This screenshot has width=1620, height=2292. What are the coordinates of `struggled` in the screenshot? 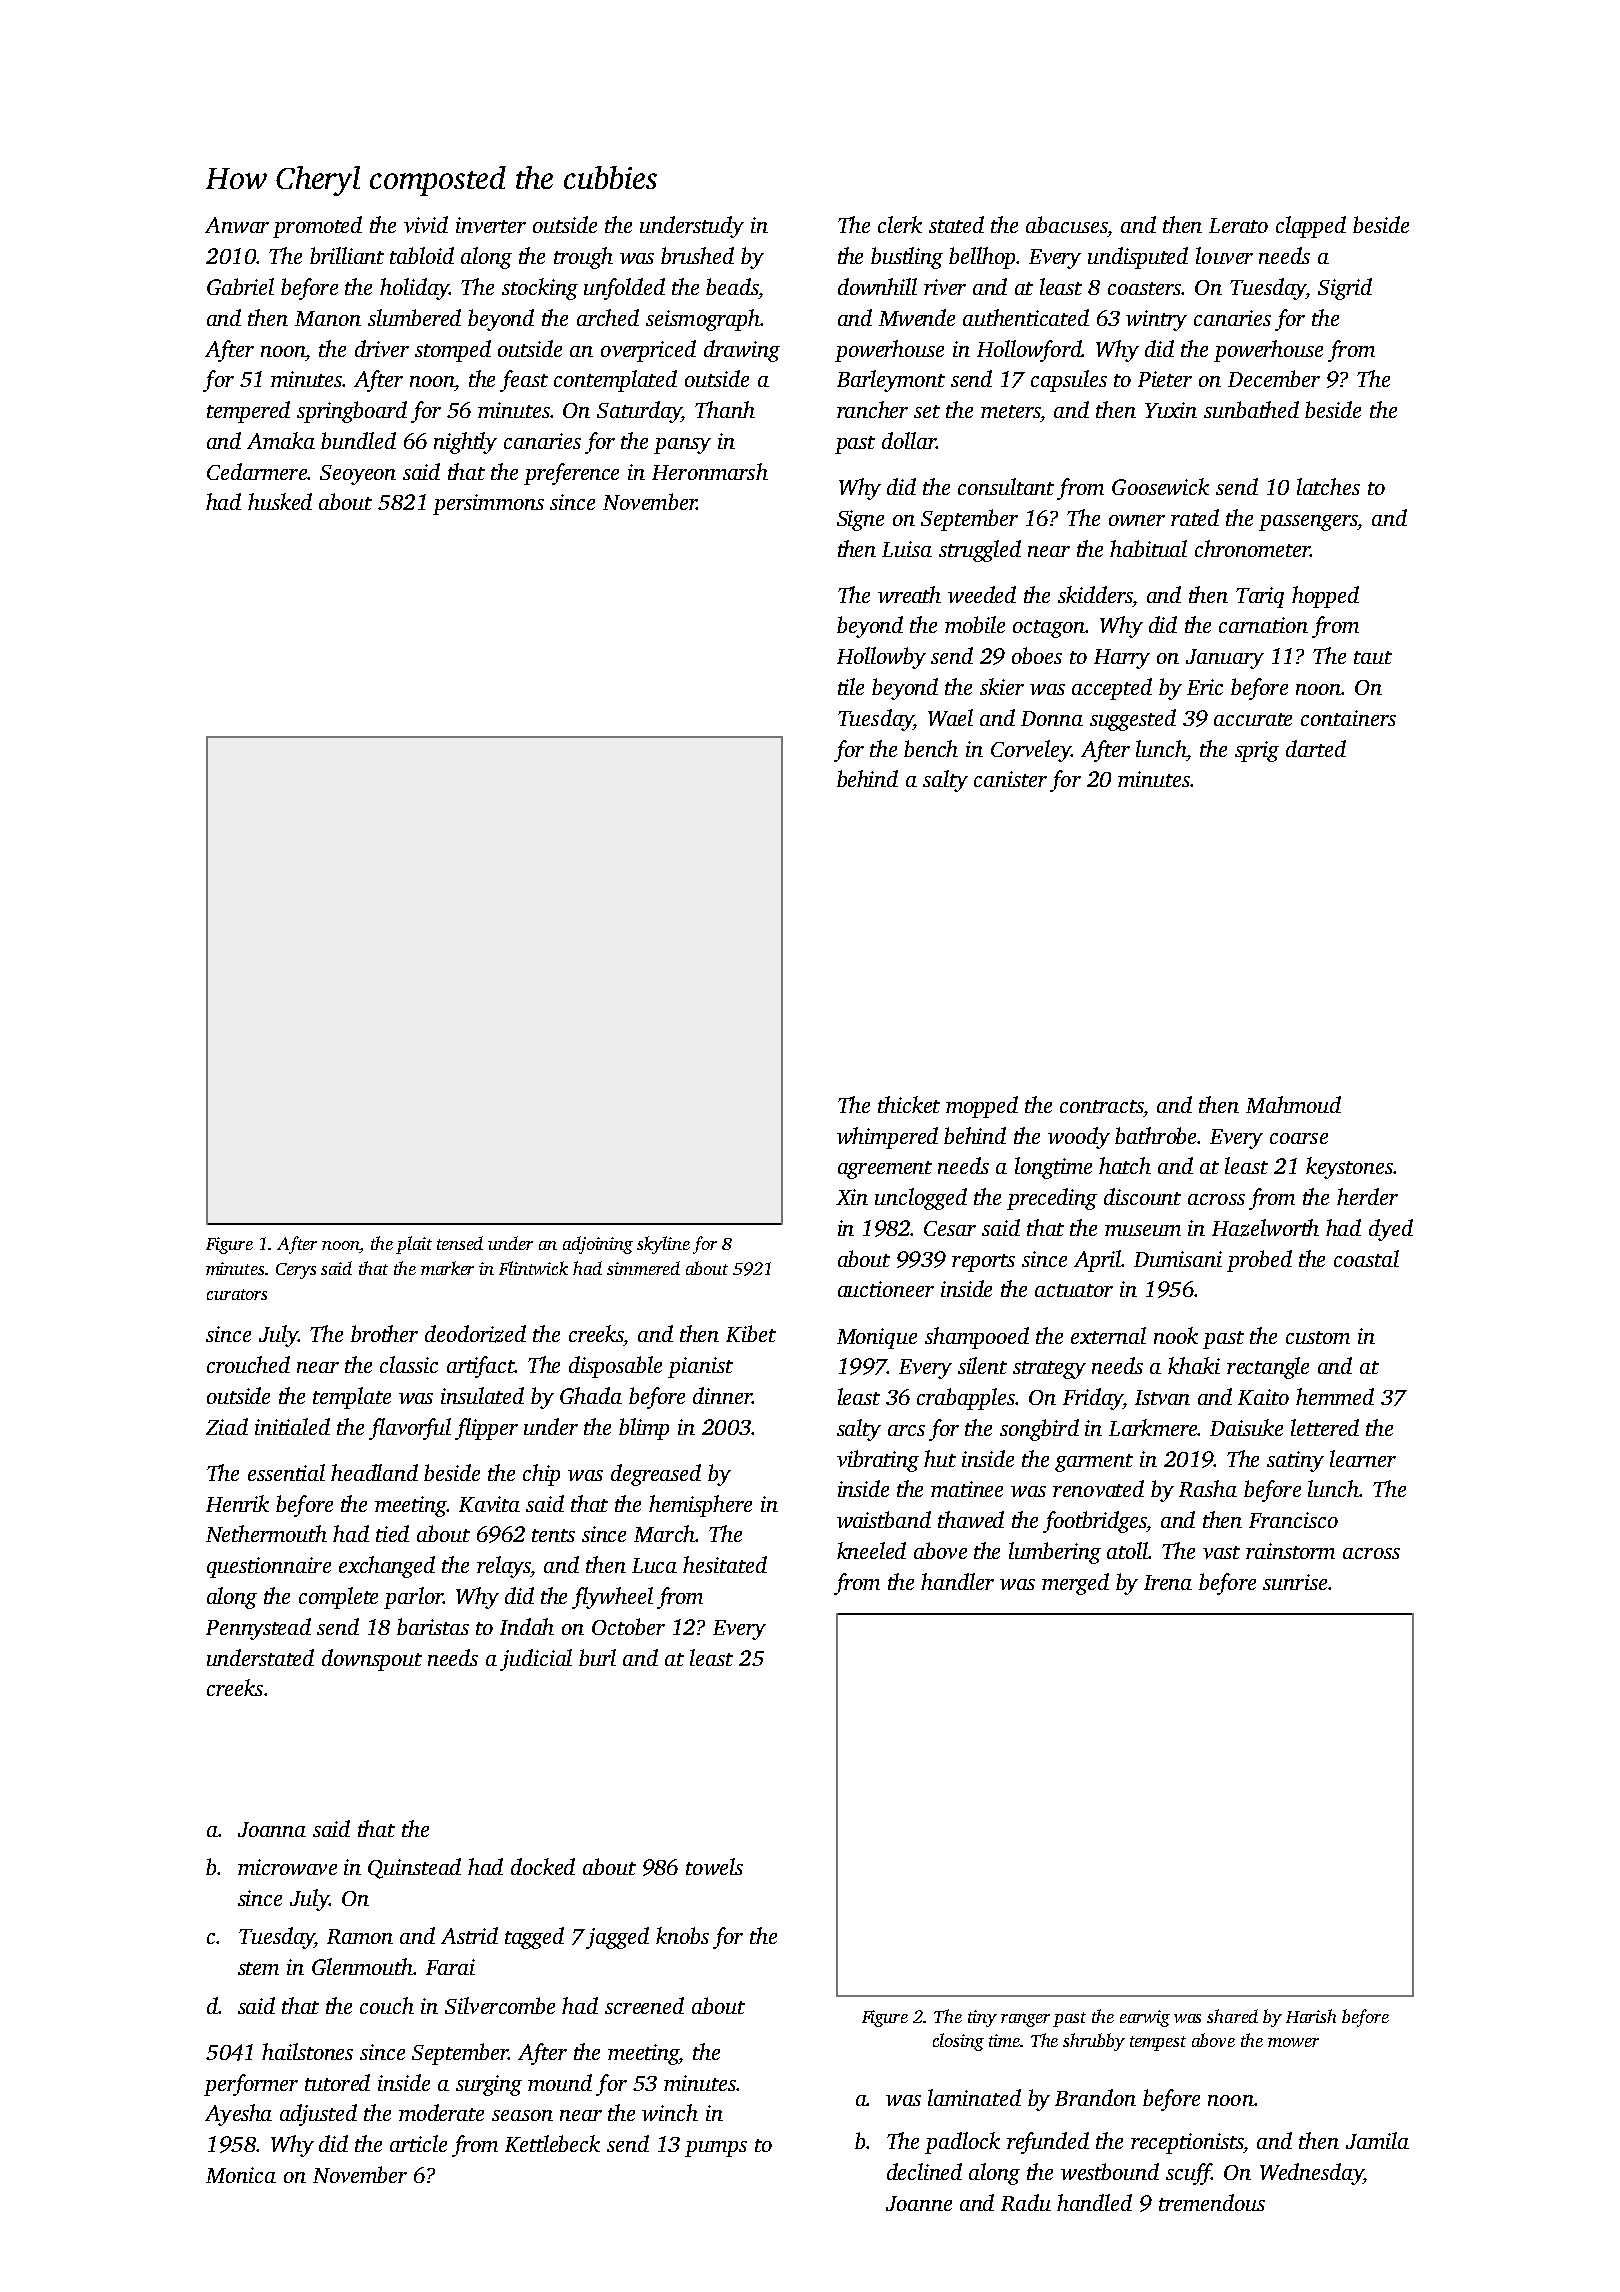 It's located at (980, 551).
